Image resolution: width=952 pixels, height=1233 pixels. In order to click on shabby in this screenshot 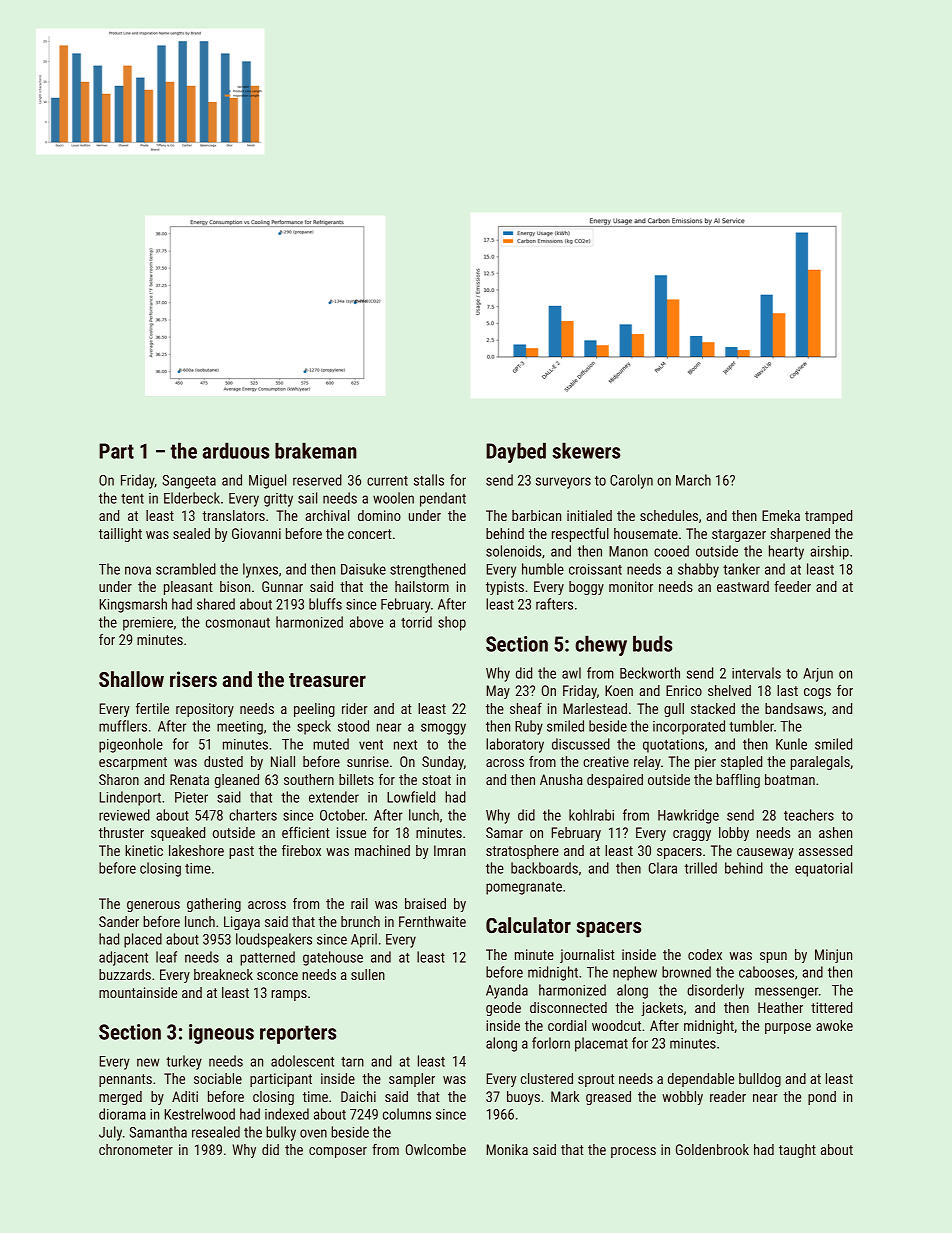, I will do `click(698, 570)`.
